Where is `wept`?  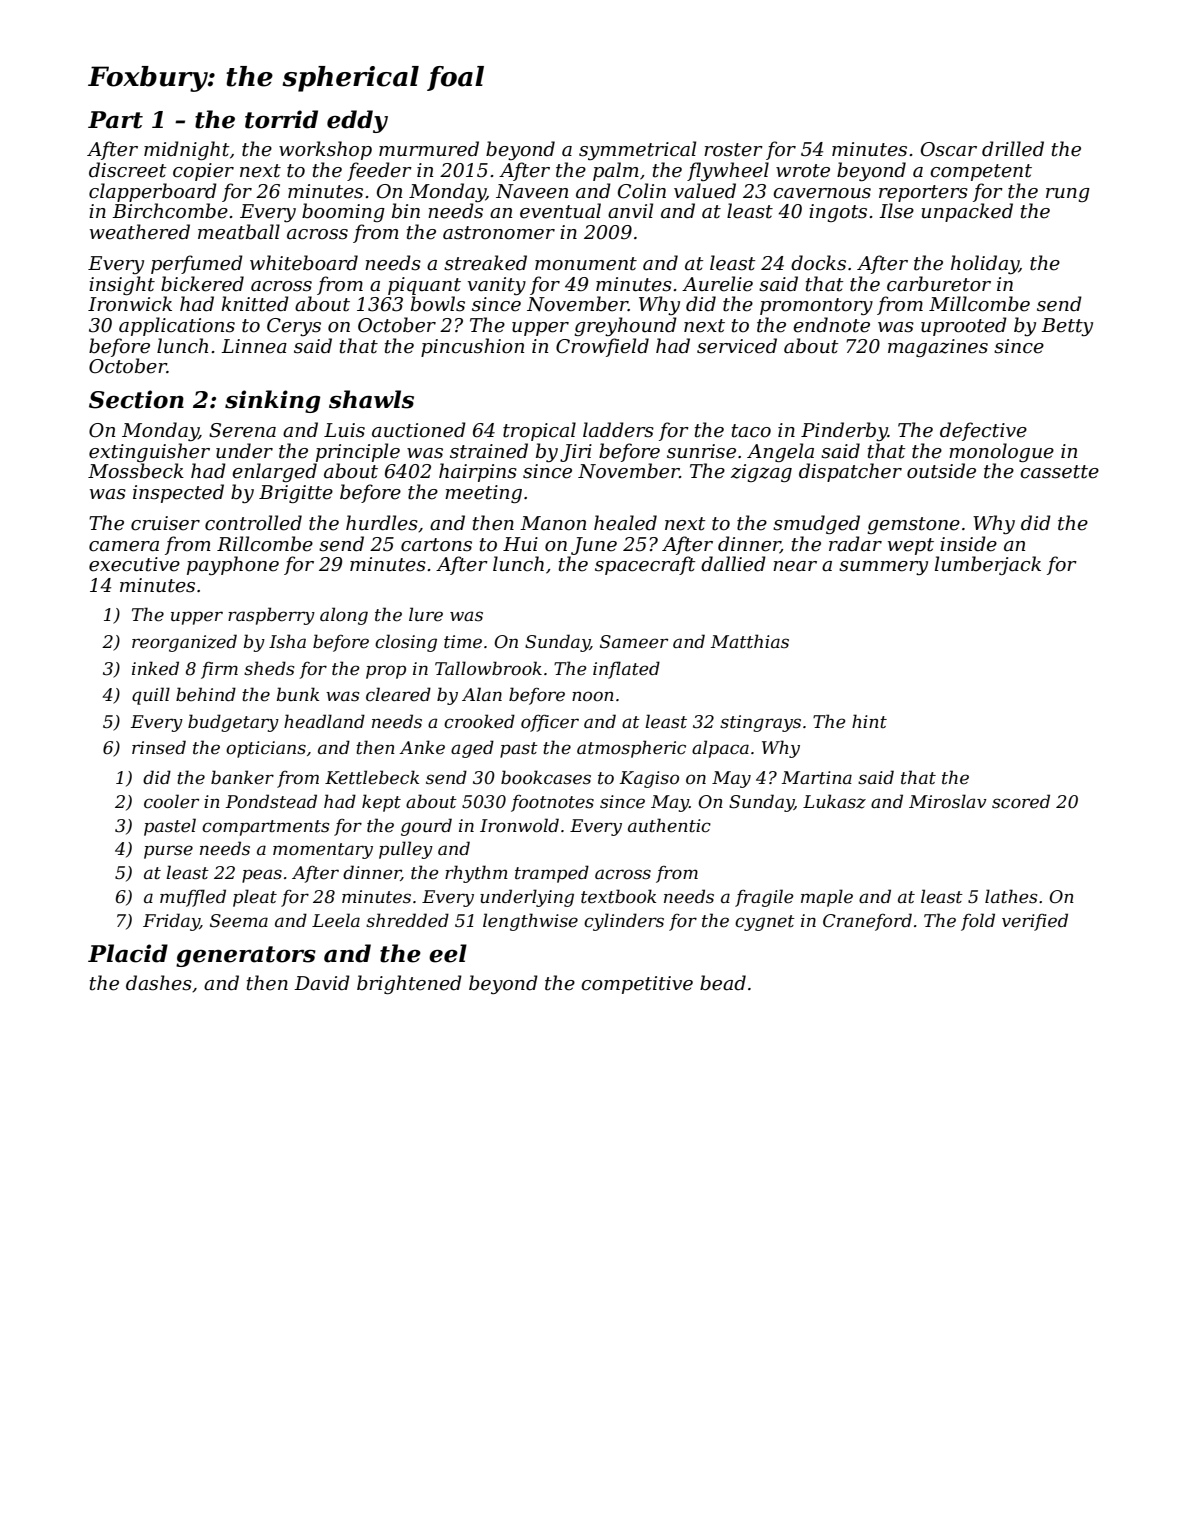 wept is located at coordinates (911, 546).
